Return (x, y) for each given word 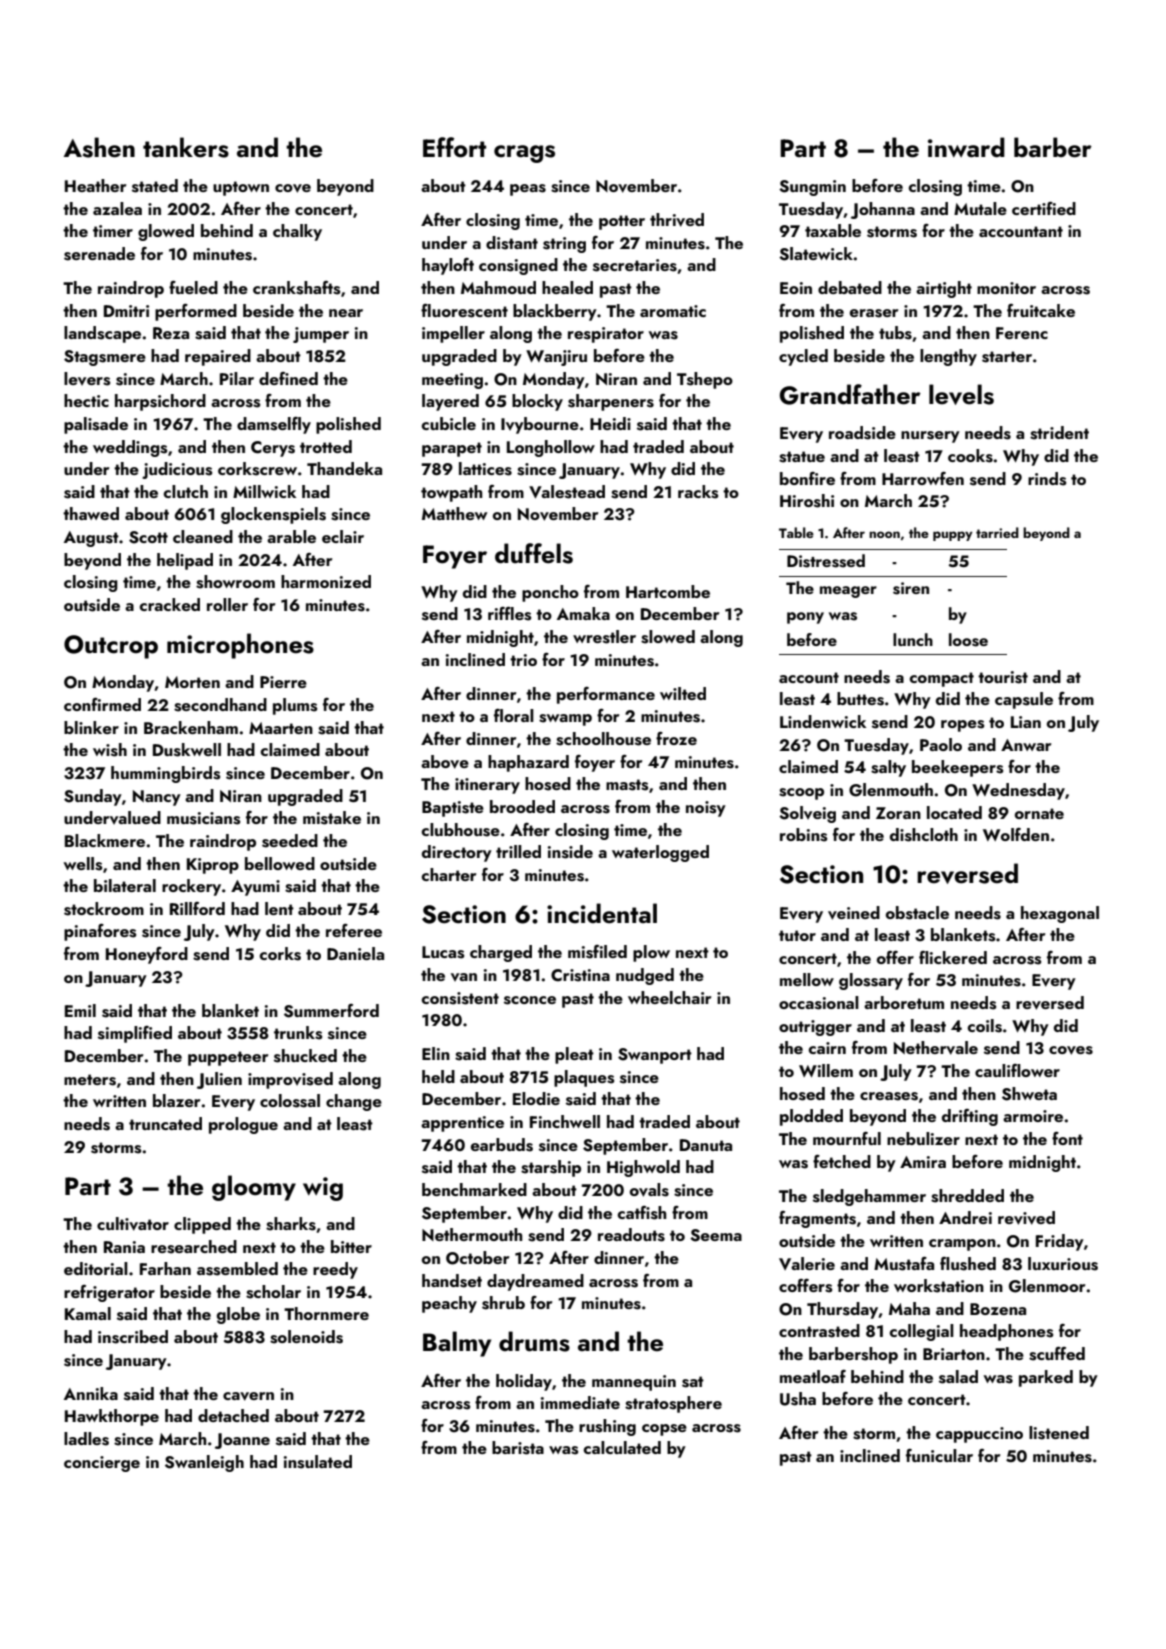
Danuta (706, 1145)
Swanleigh (204, 1463)
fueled (193, 287)
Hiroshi (807, 501)
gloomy (254, 1188)
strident (1059, 433)
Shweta (1029, 1094)
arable (291, 536)
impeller (453, 334)
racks (698, 492)
